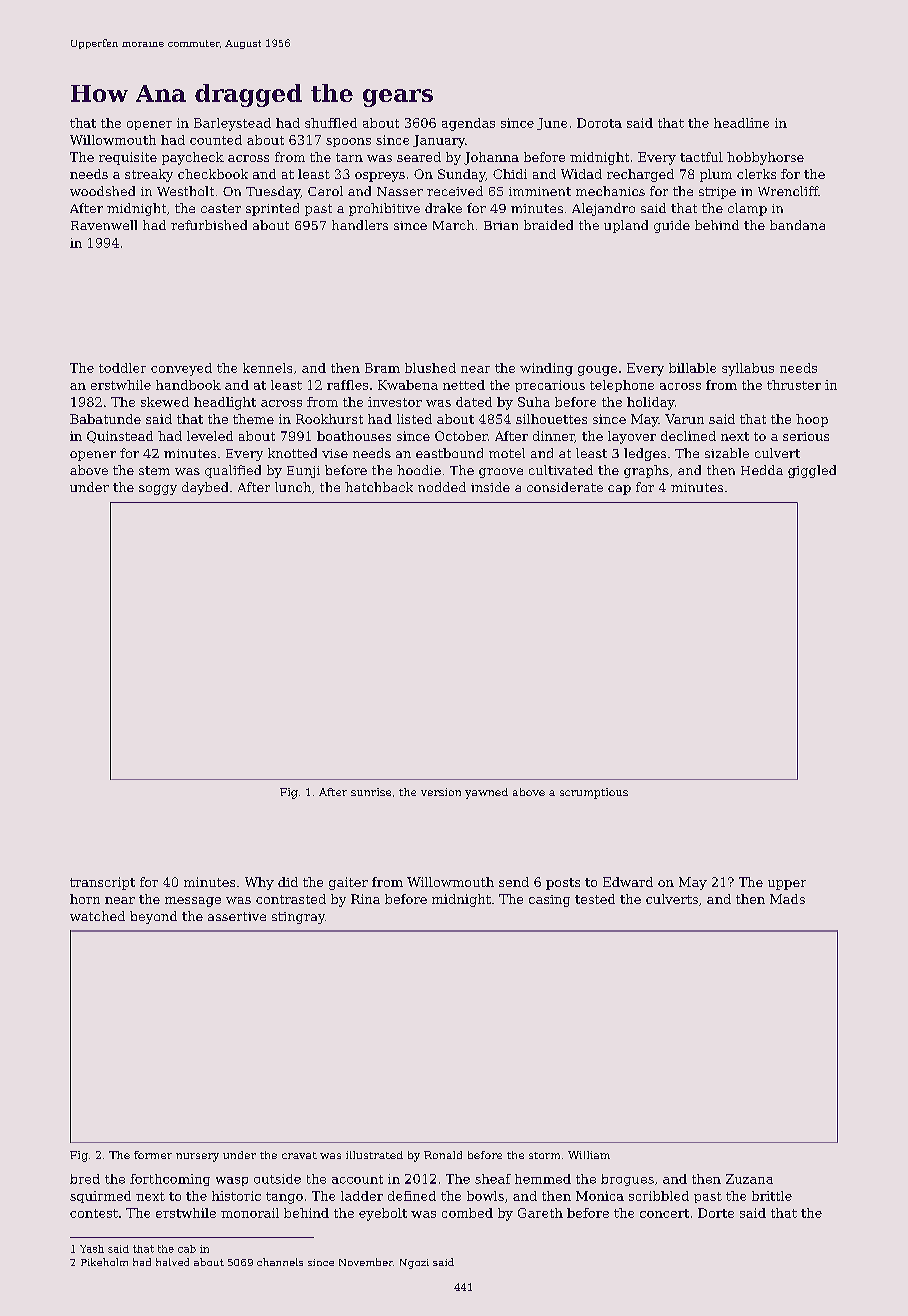  Describe the element at coordinates (185, 191) in the screenshot. I see `Westholt` at that location.
